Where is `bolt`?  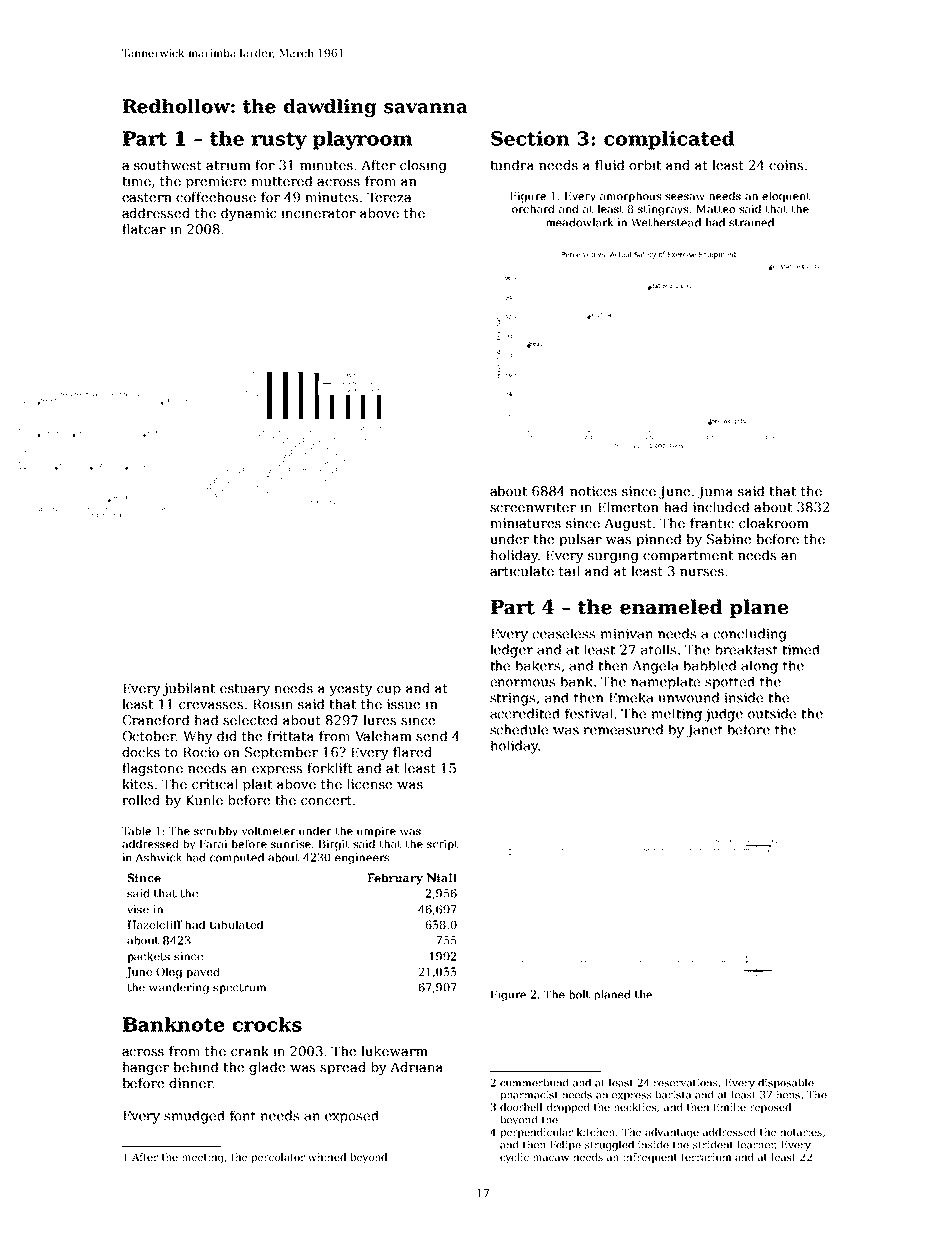 bolt is located at coordinates (579, 994).
